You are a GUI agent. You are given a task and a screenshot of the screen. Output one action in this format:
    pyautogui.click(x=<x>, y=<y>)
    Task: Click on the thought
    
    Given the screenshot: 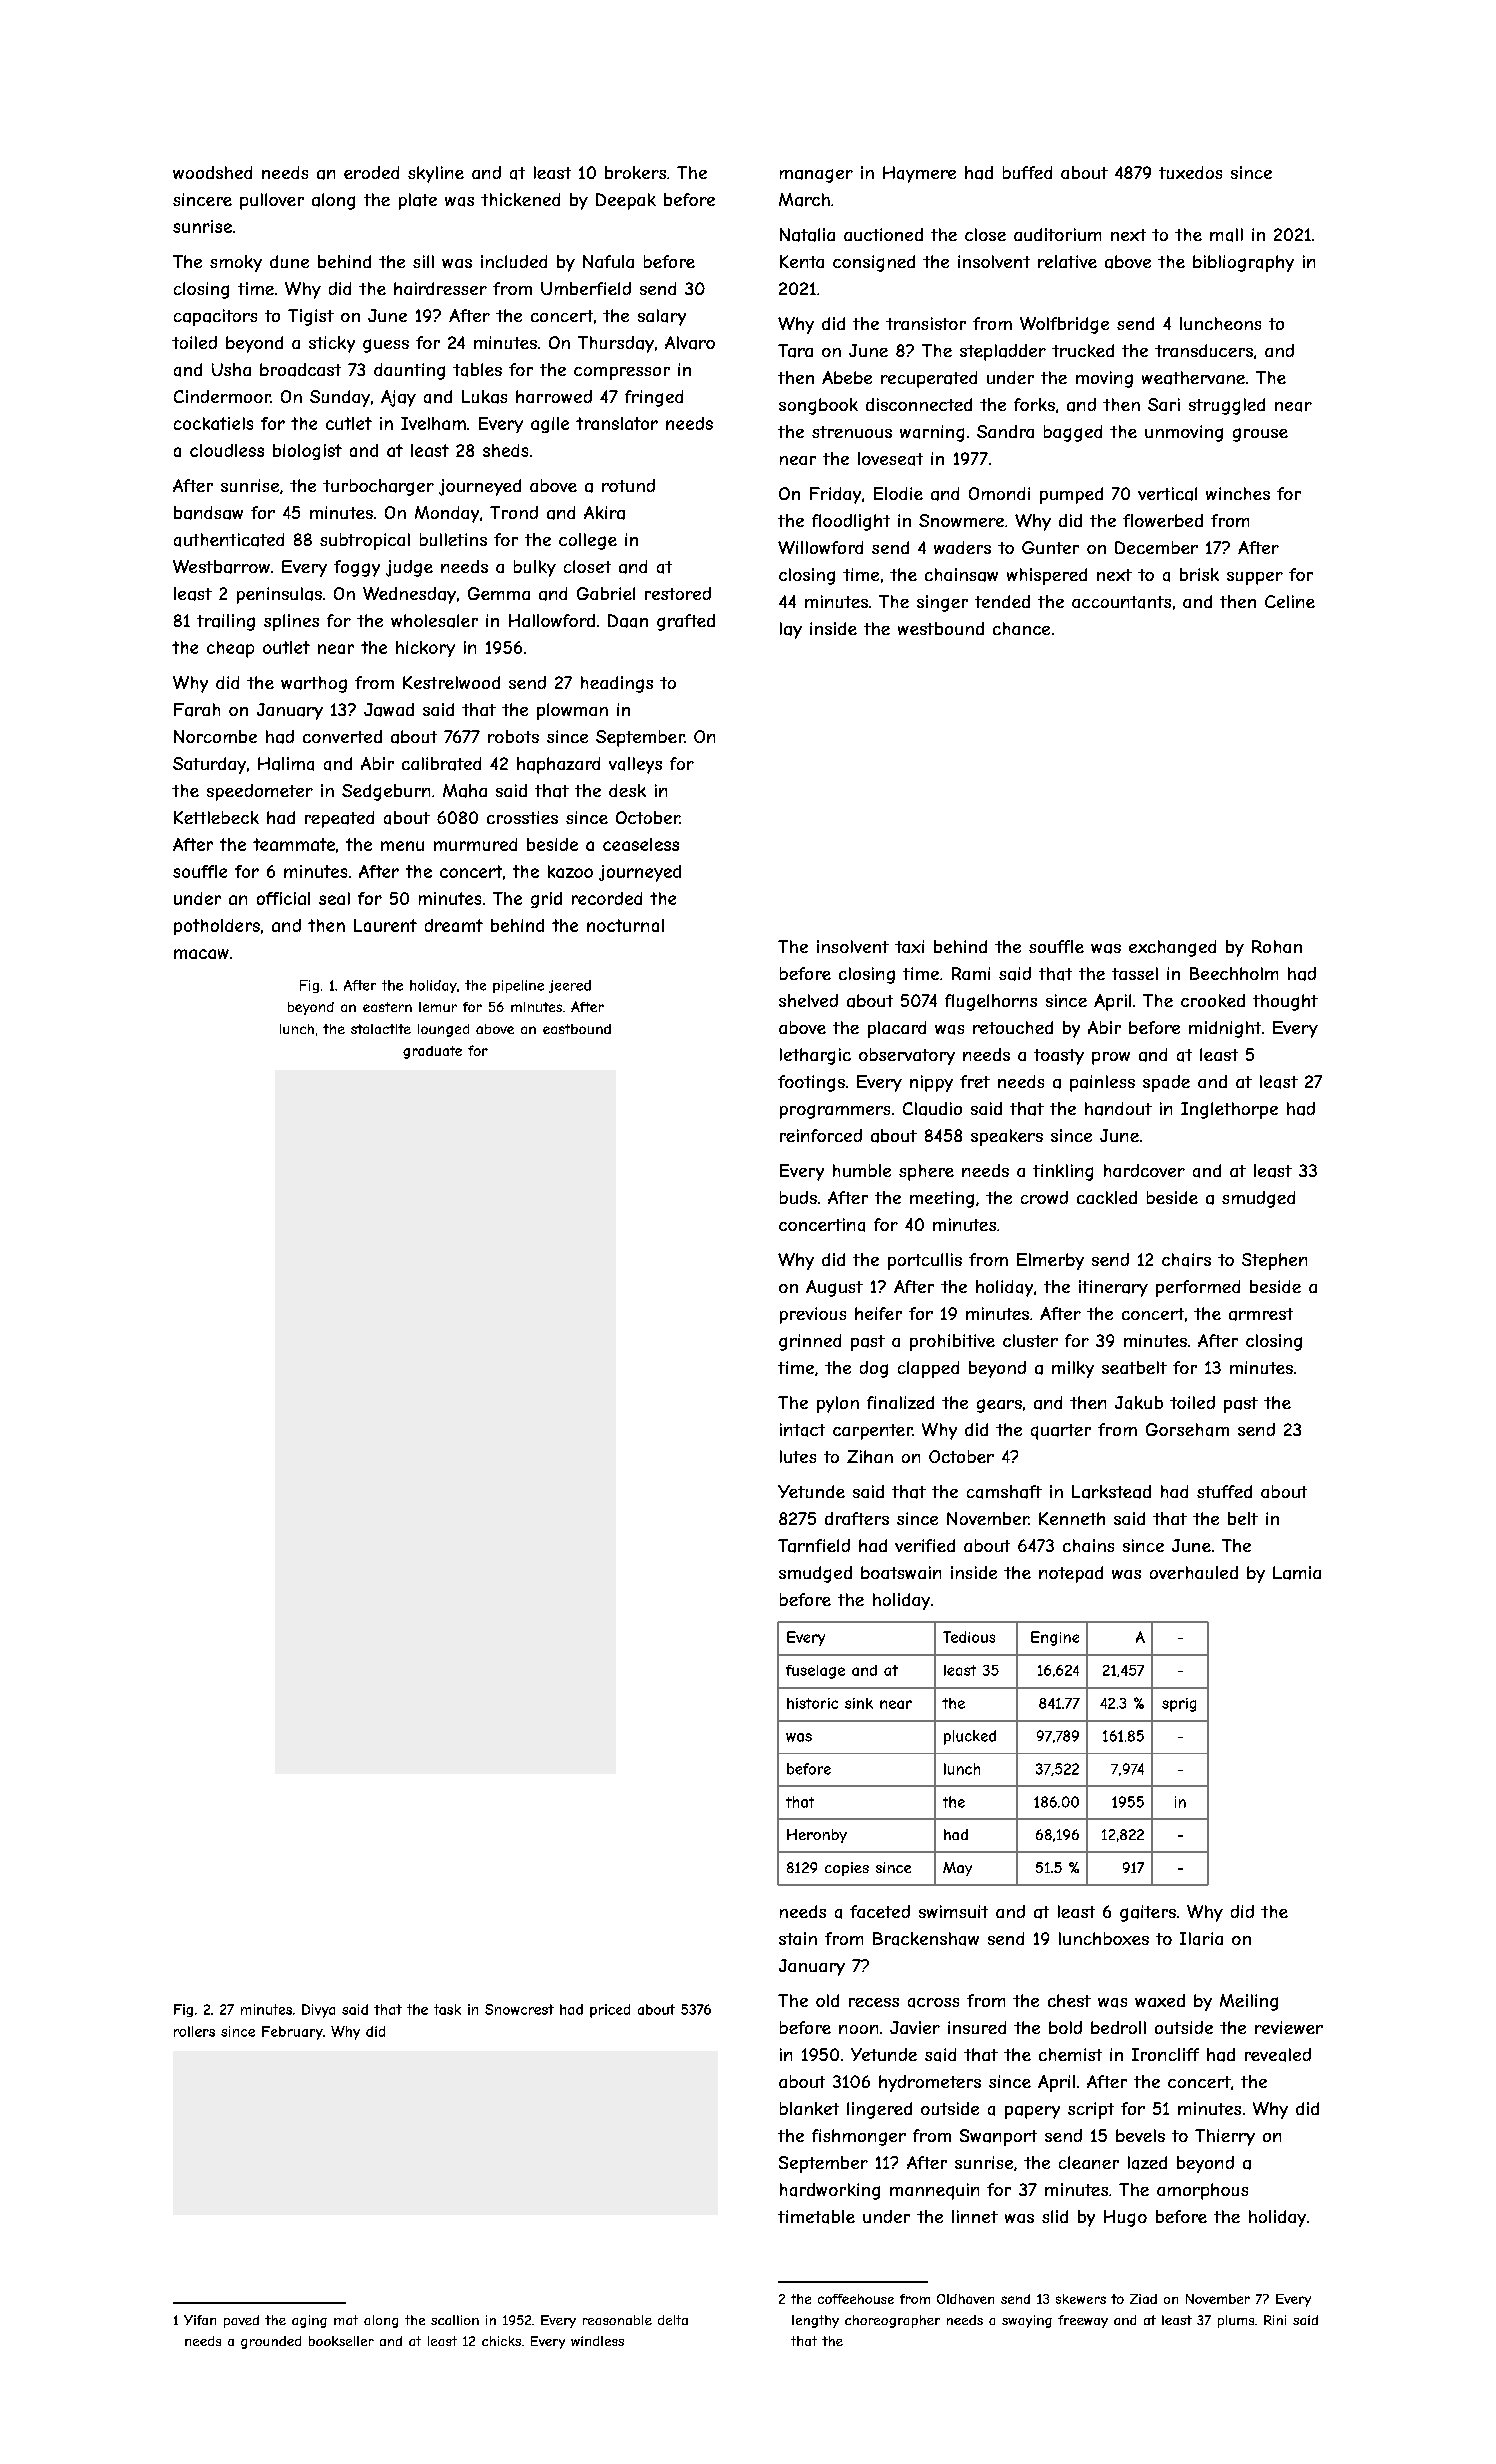 What is the action you would take?
    pyautogui.click(x=1285, y=1002)
